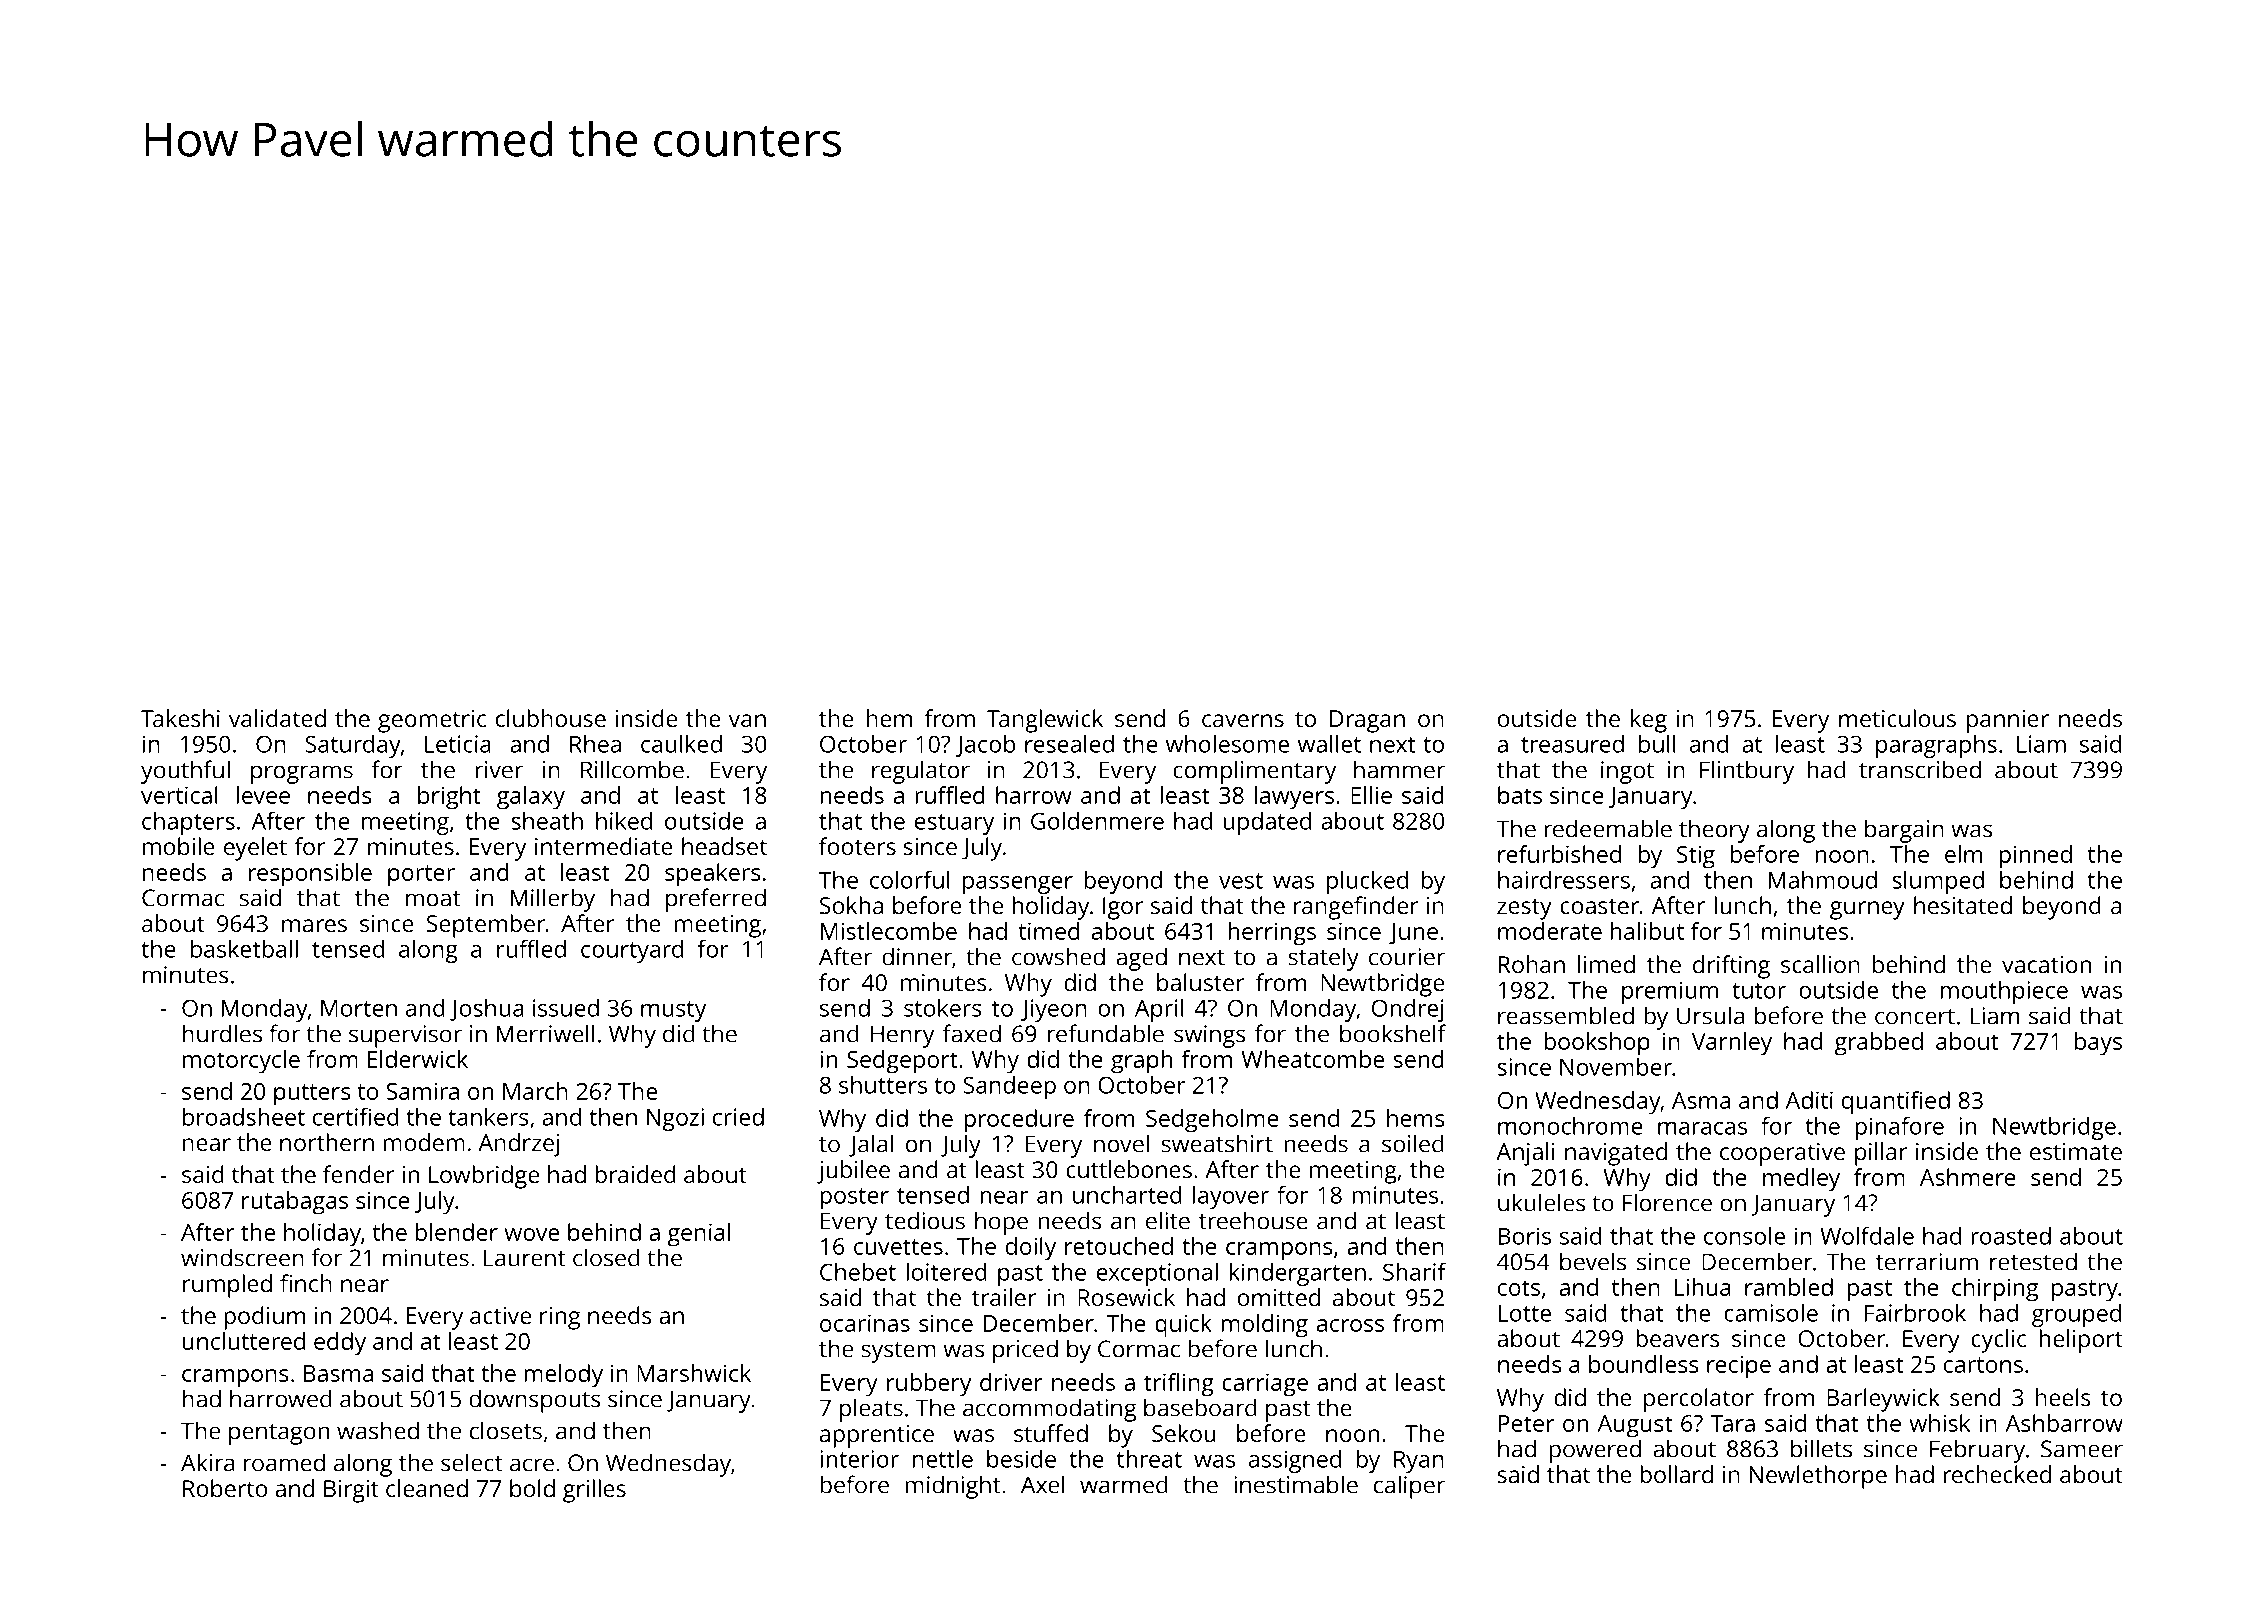  Describe the element at coordinates (506, 1430) in the page. I see `closets` at that location.
